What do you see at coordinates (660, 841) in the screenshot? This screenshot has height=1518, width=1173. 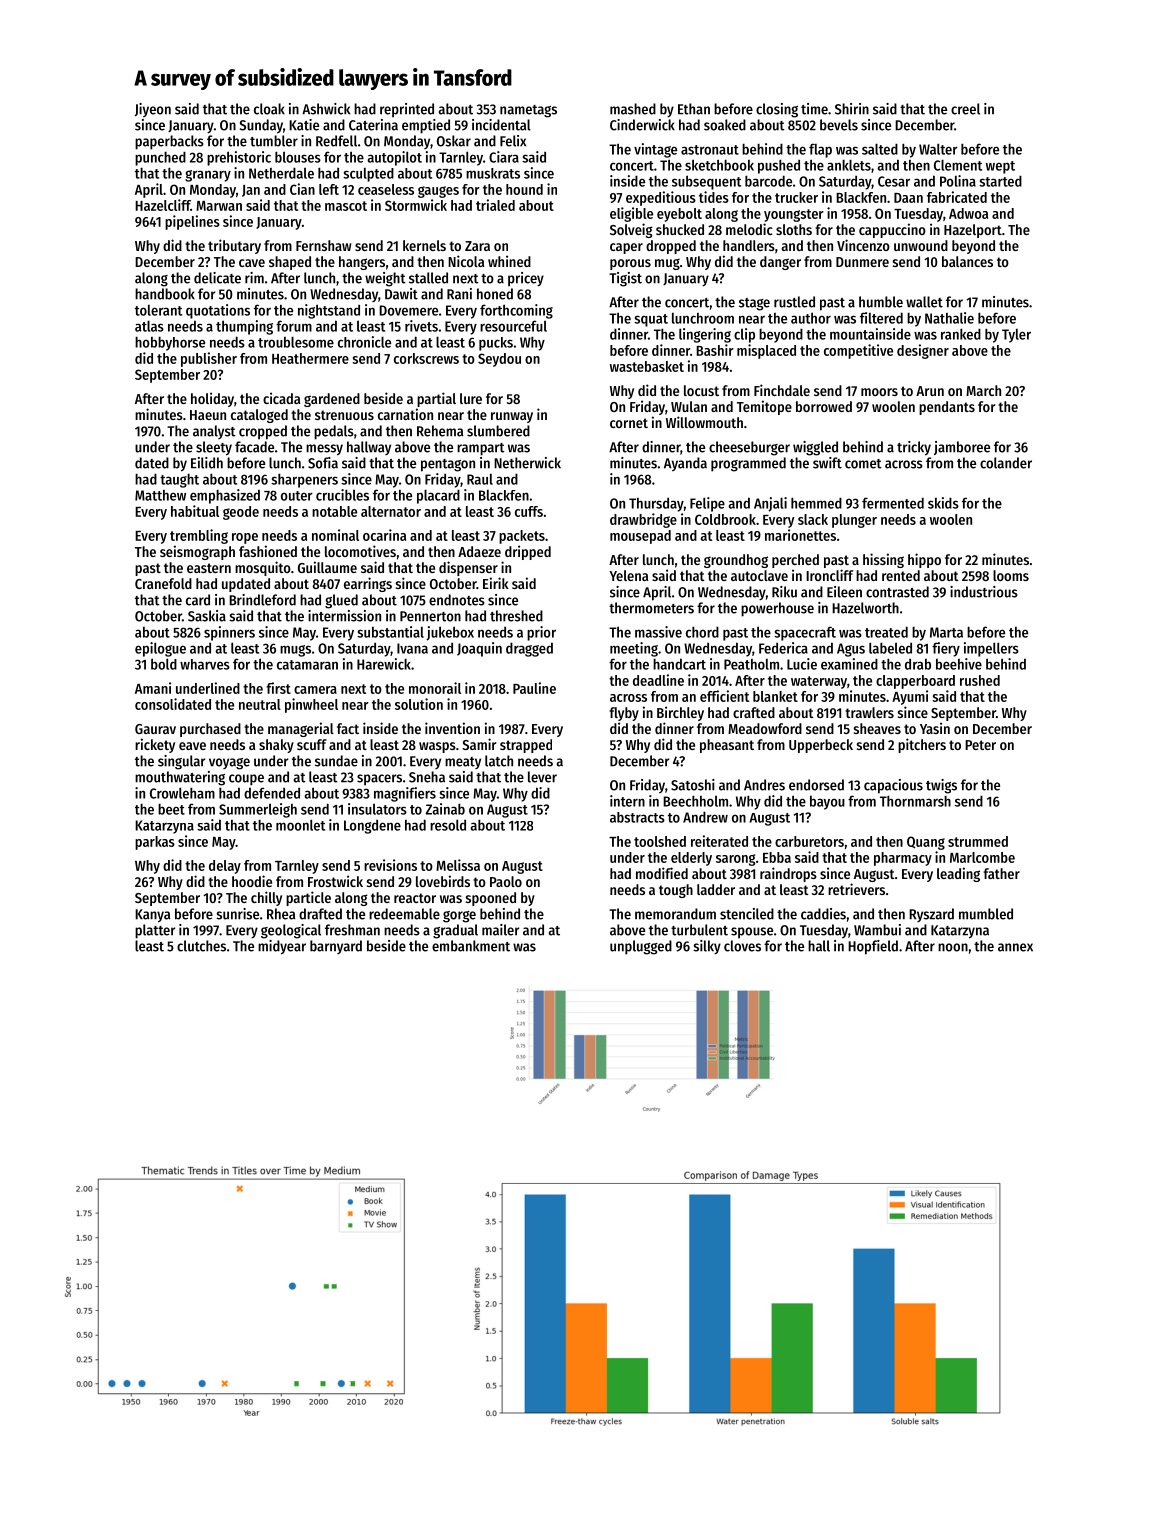 I see `toolshed` at bounding box center [660, 841].
